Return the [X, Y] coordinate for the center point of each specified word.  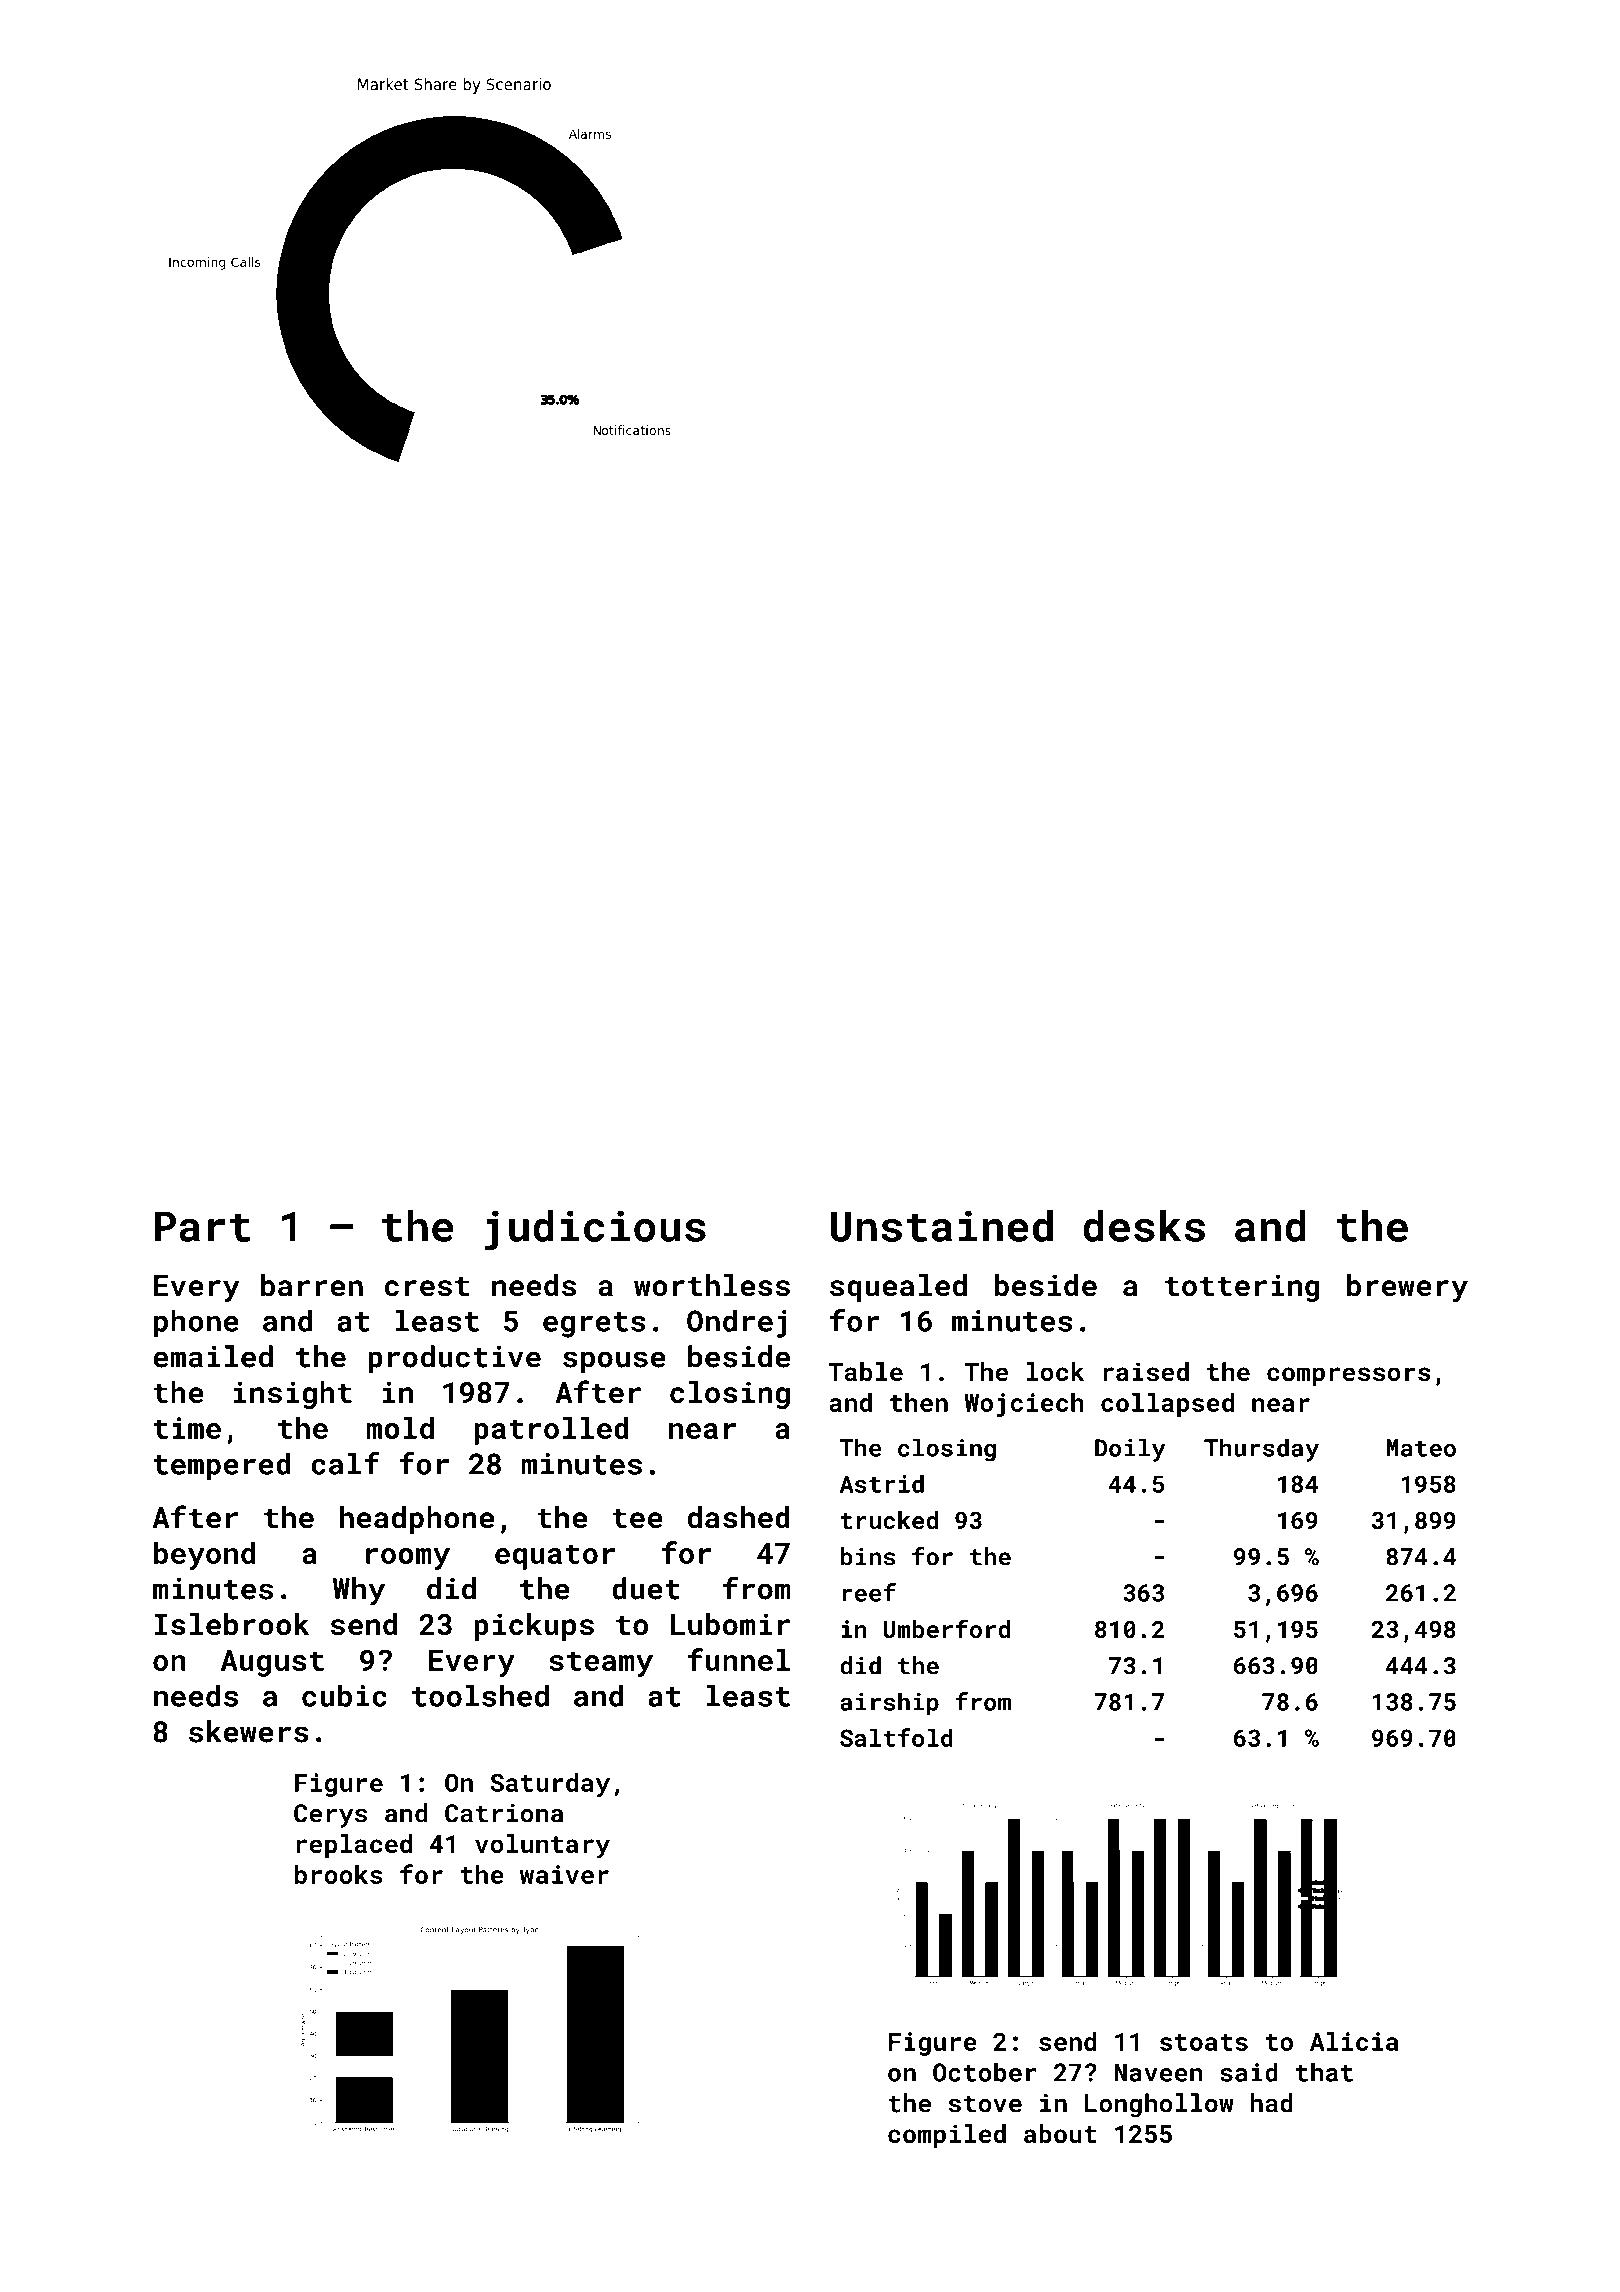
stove [985, 2104]
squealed [898, 1288]
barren [312, 1285]
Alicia [1354, 2041]
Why [359, 1591]
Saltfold [896, 1737]
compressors [1349, 1376]
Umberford [946, 1628]
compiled [947, 2136]
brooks [339, 1874]
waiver [564, 1874]
